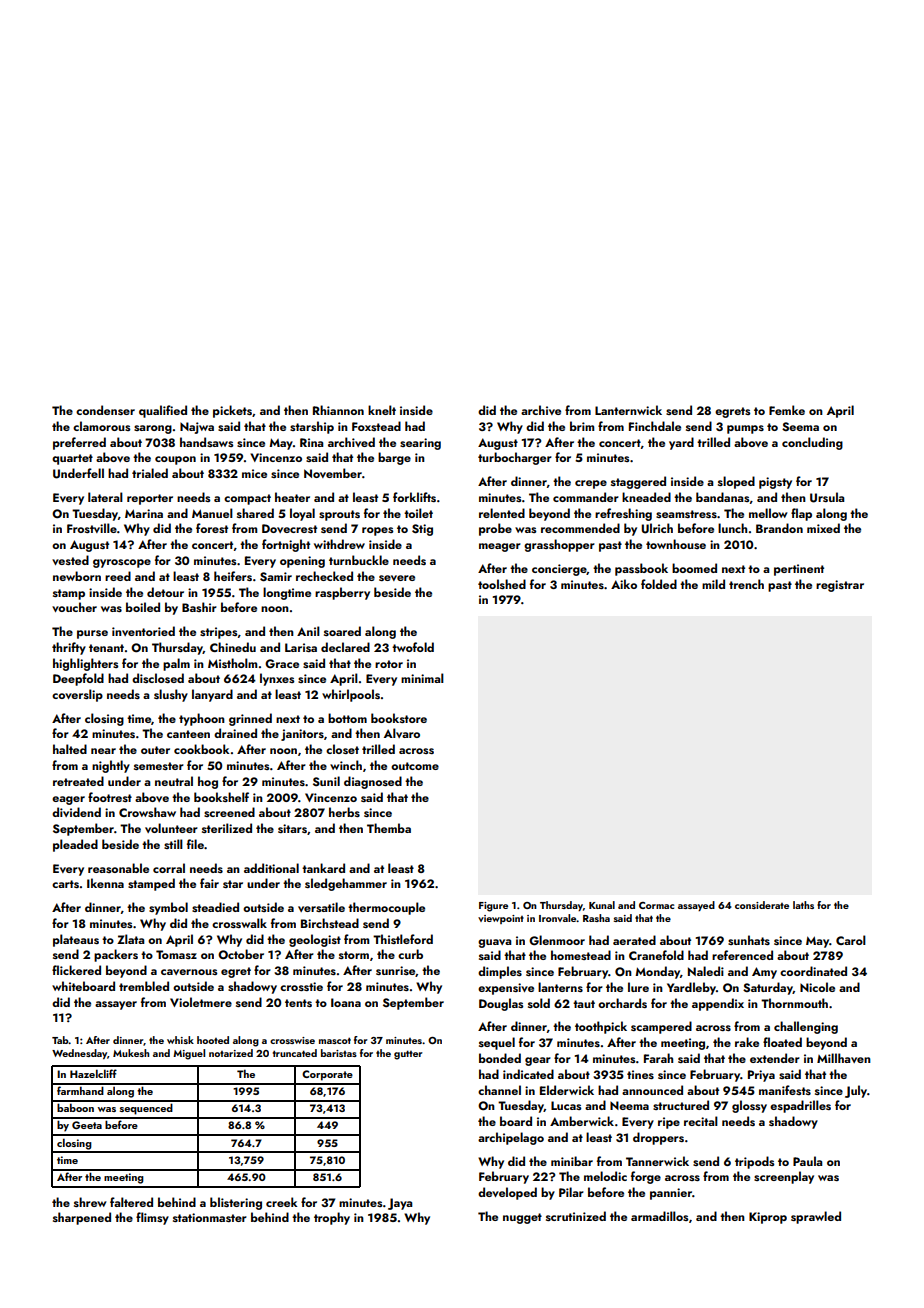  I want to click on nugget, so click(522, 1218).
